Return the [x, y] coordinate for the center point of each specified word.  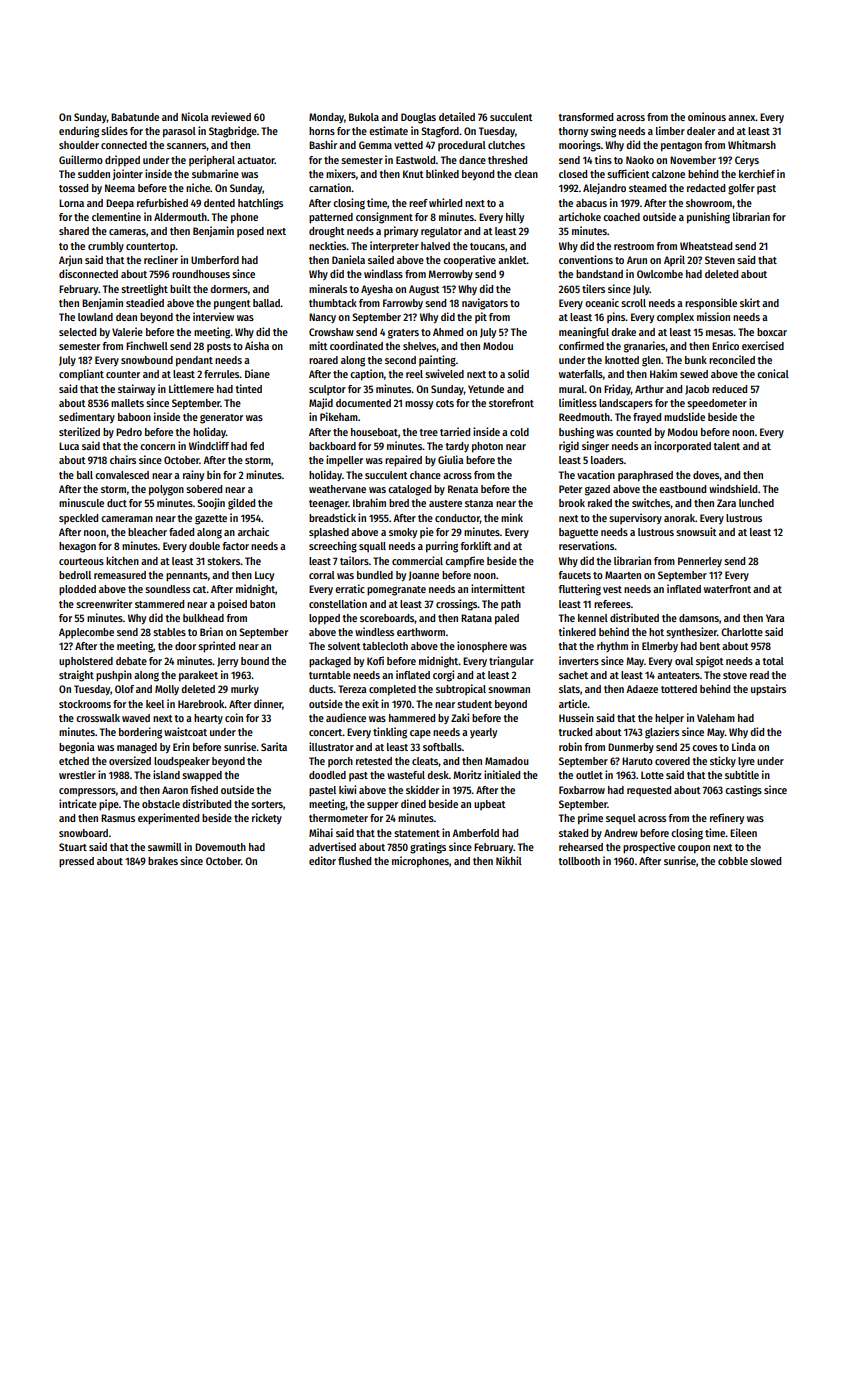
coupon [694, 849]
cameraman [127, 519]
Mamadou [507, 761]
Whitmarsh [752, 144]
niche [198, 187]
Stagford [440, 132]
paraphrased [645, 476]
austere [445, 503]
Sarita [274, 746]
